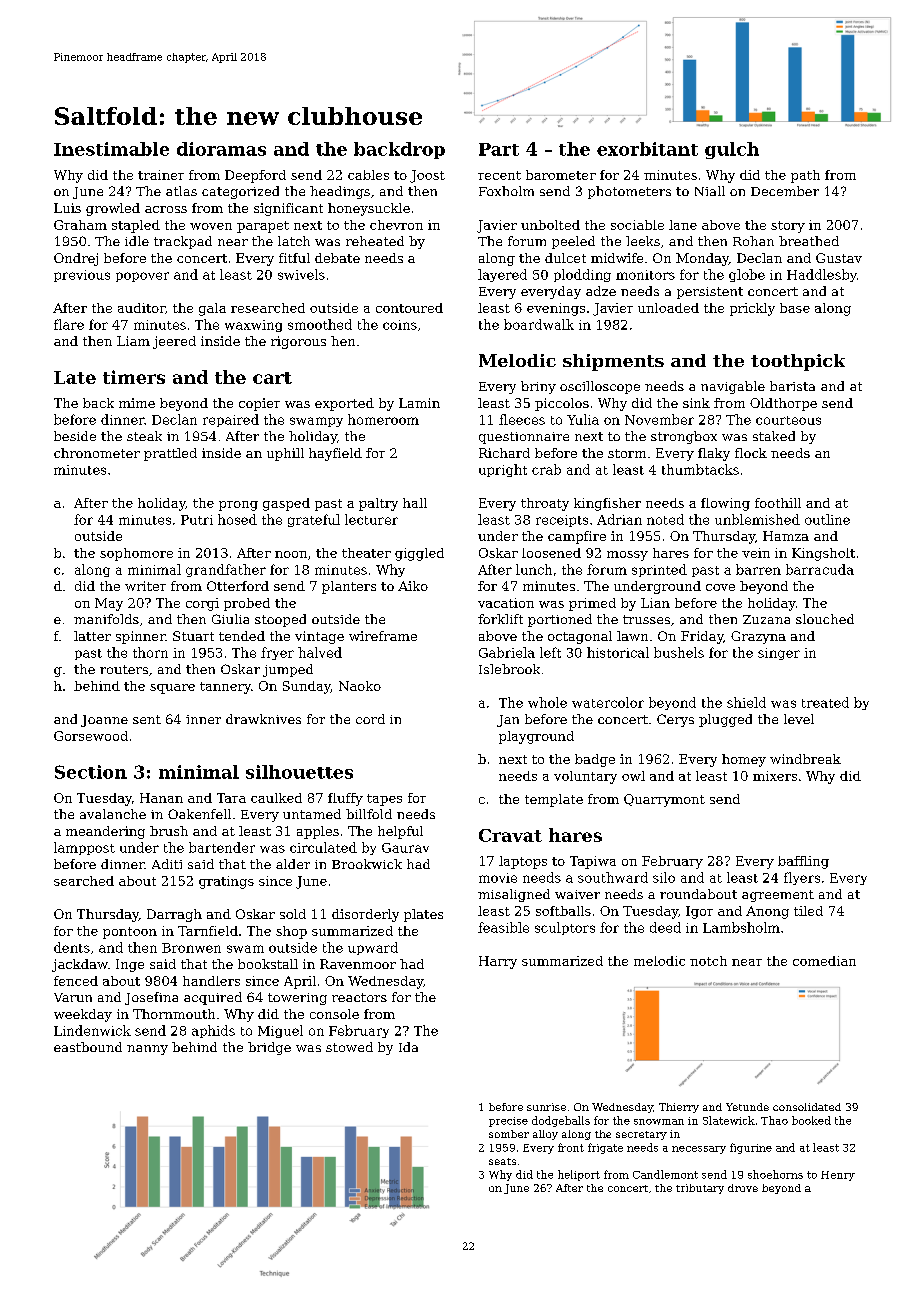 The width and height of the screenshot is (924, 1308). What do you see at coordinates (824, 961) in the screenshot?
I see `comedian` at bounding box center [824, 961].
